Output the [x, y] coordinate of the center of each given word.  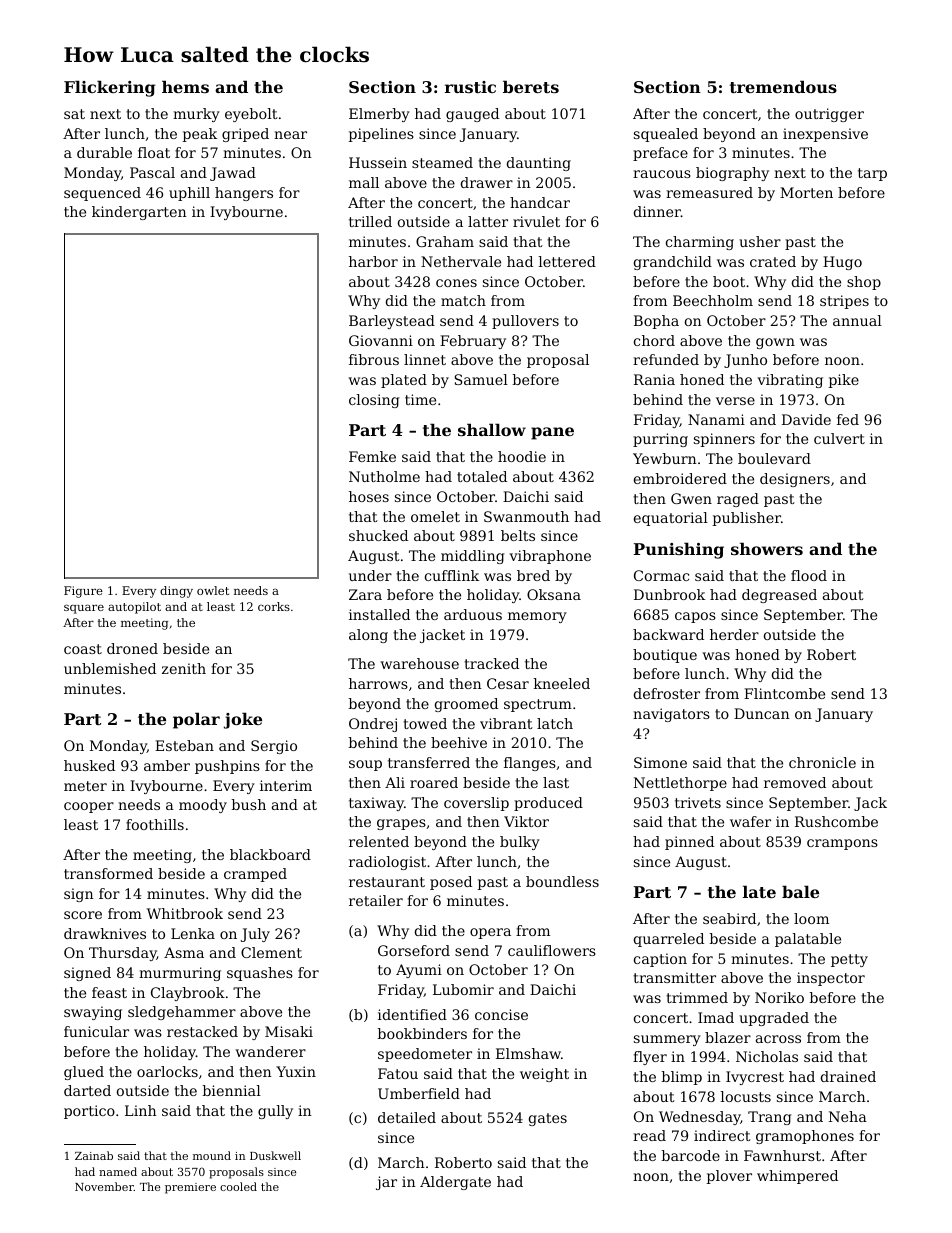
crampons [842, 844]
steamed [442, 162]
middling [472, 557]
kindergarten [139, 213]
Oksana [554, 594]
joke [243, 720]
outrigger [829, 115]
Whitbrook [185, 913]
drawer [487, 182]
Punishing [679, 550]
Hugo [842, 263]
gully [275, 1112]
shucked [378, 535]
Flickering [109, 88]
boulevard [774, 458]
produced [548, 804]
